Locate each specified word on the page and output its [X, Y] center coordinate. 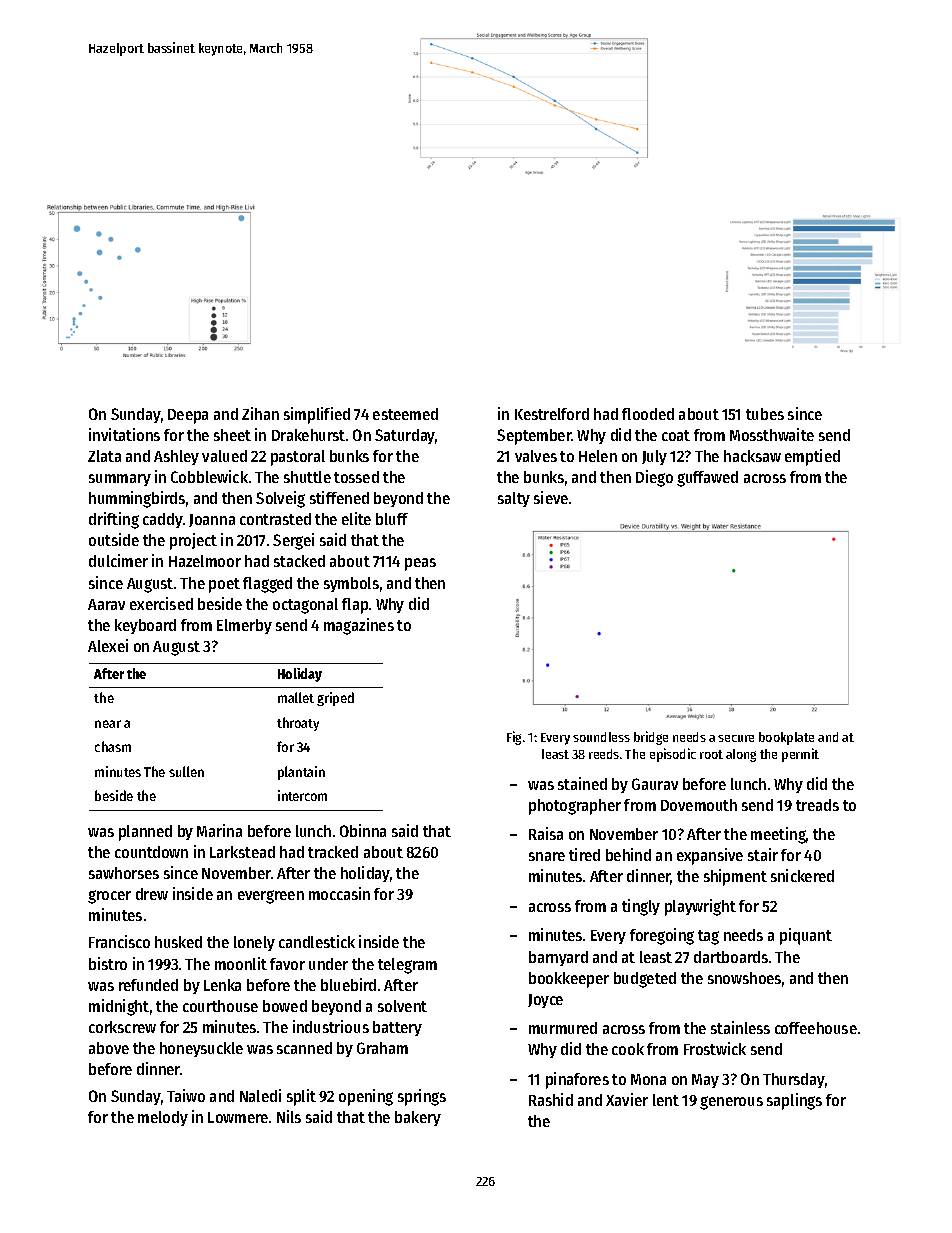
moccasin [339, 893]
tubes [765, 414]
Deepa [188, 416]
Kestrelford [552, 414]
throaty [298, 724]
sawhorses [124, 873]
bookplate [786, 738]
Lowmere [238, 1117]
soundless [601, 737]
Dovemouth [699, 805]
